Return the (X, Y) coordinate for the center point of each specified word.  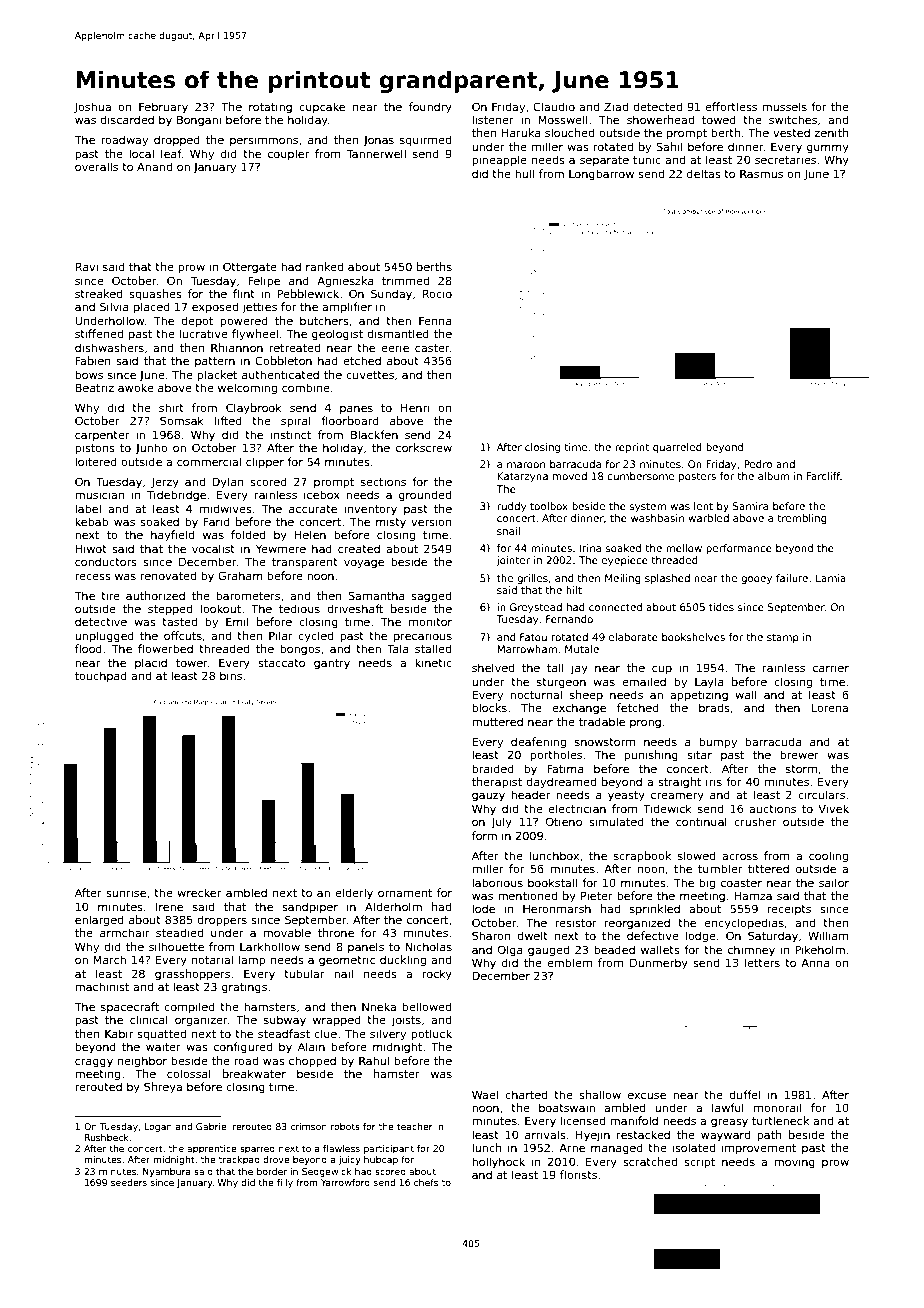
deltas (704, 173)
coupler (288, 154)
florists (578, 1174)
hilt (574, 590)
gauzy (488, 797)
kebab (92, 521)
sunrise (126, 892)
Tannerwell (376, 153)
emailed (644, 681)
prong (645, 724)
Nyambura (167, 1172)
